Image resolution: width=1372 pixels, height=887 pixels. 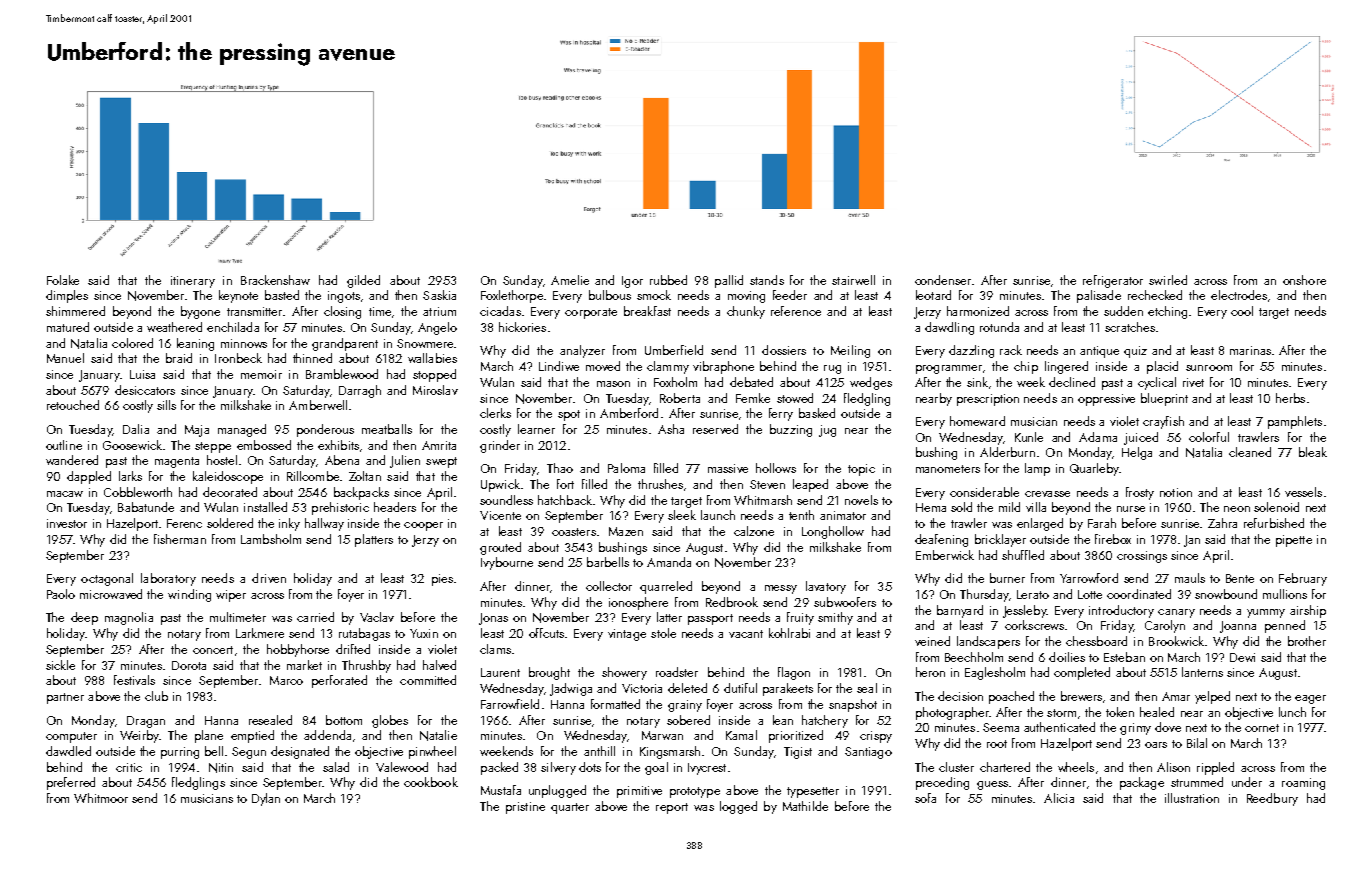 I want to click on rippled, so click(x=1215, y=768).
